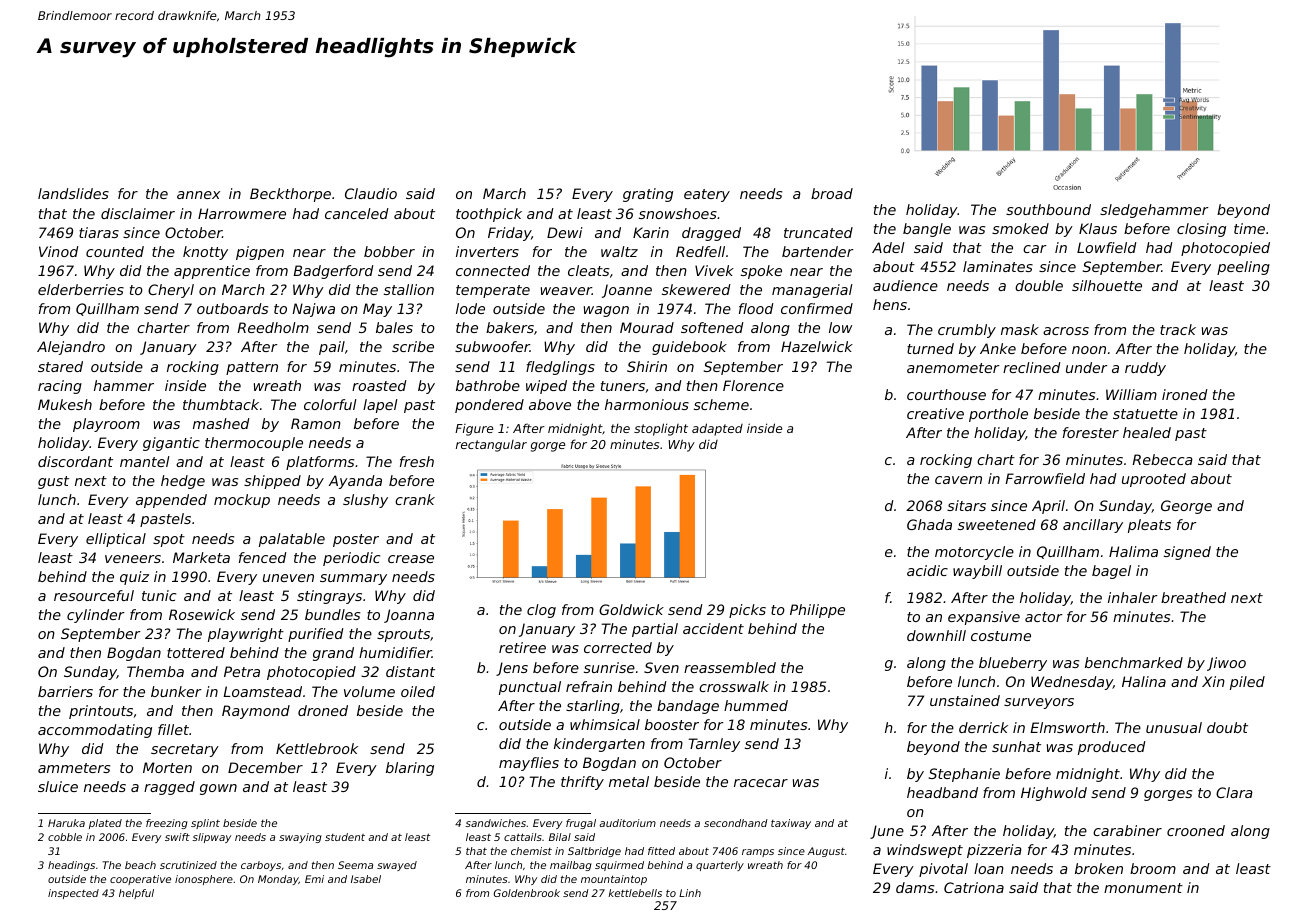  Describe the element at coordinates (489, 406) in the screenshot. I see `pondered` at that location.
